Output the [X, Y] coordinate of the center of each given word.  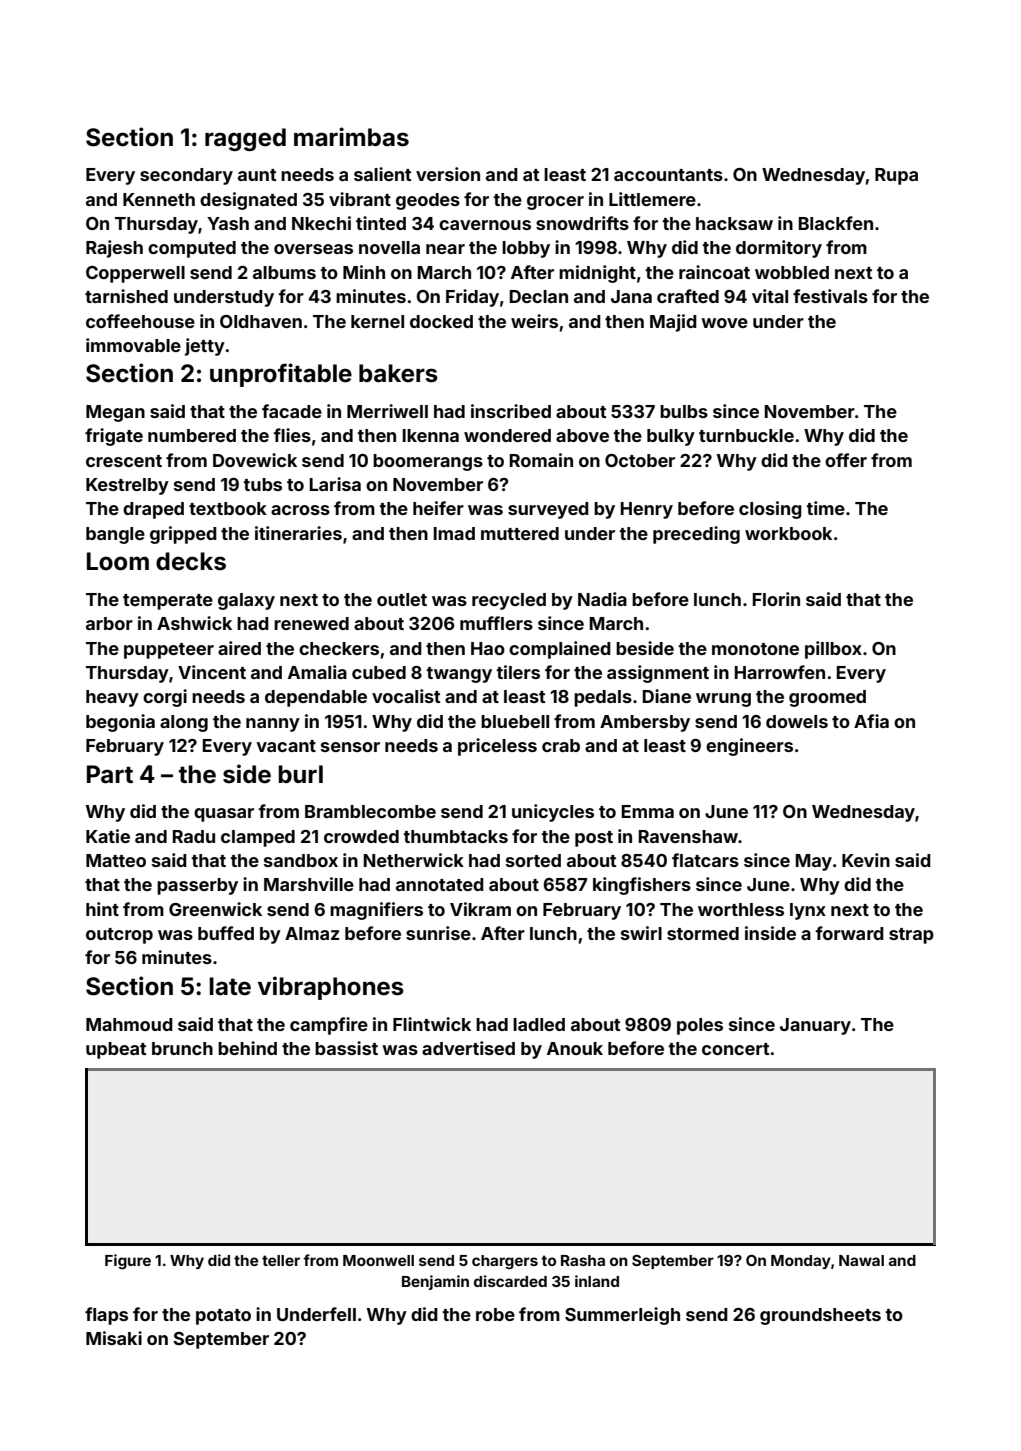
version [448, 174]
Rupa [896, 176]
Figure [128, 1262]
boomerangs [428, 462]
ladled [539, 1024]
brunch [182, 1048]
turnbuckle [746, 435]
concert [736, 1049]
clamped [258, 838]
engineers [749, 747]
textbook [228, 508]
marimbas [351, 137]
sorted [533, 860]
